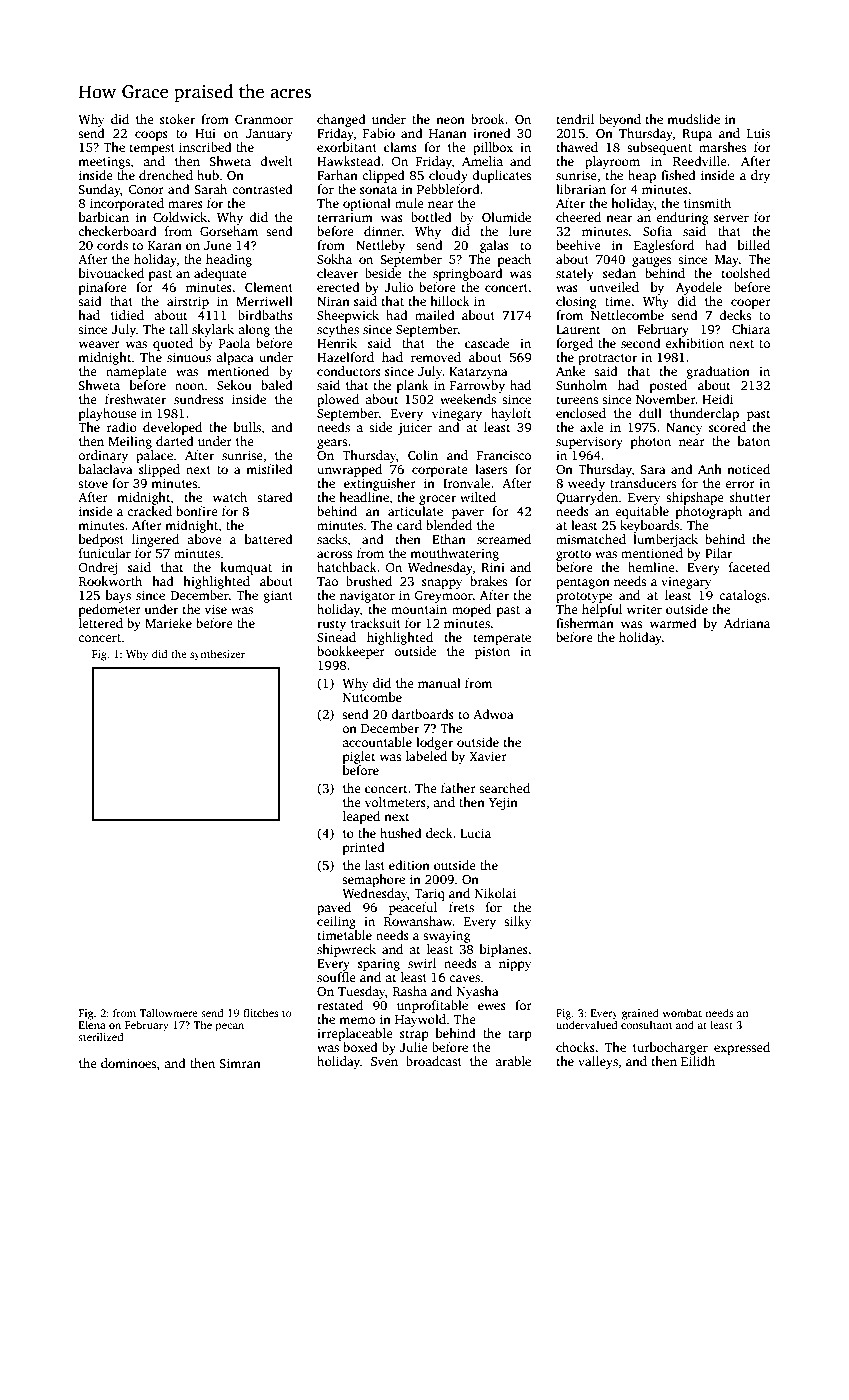 This screenshot has width=849, height=1400. Describe the element at coordinates (92, 1025) in the screenshot. I see `Elena` at that location.
